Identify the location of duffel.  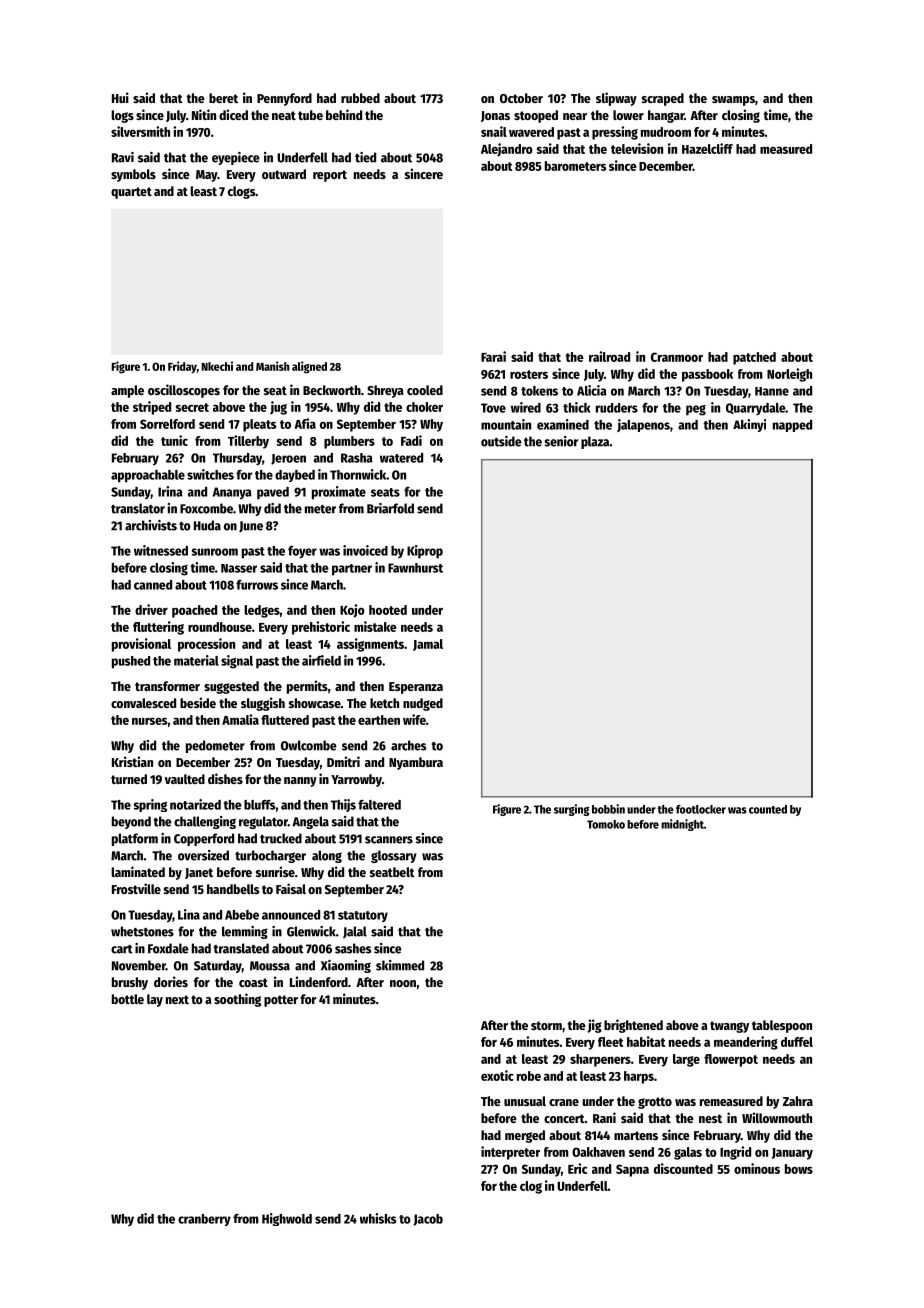
(797, 1042).
